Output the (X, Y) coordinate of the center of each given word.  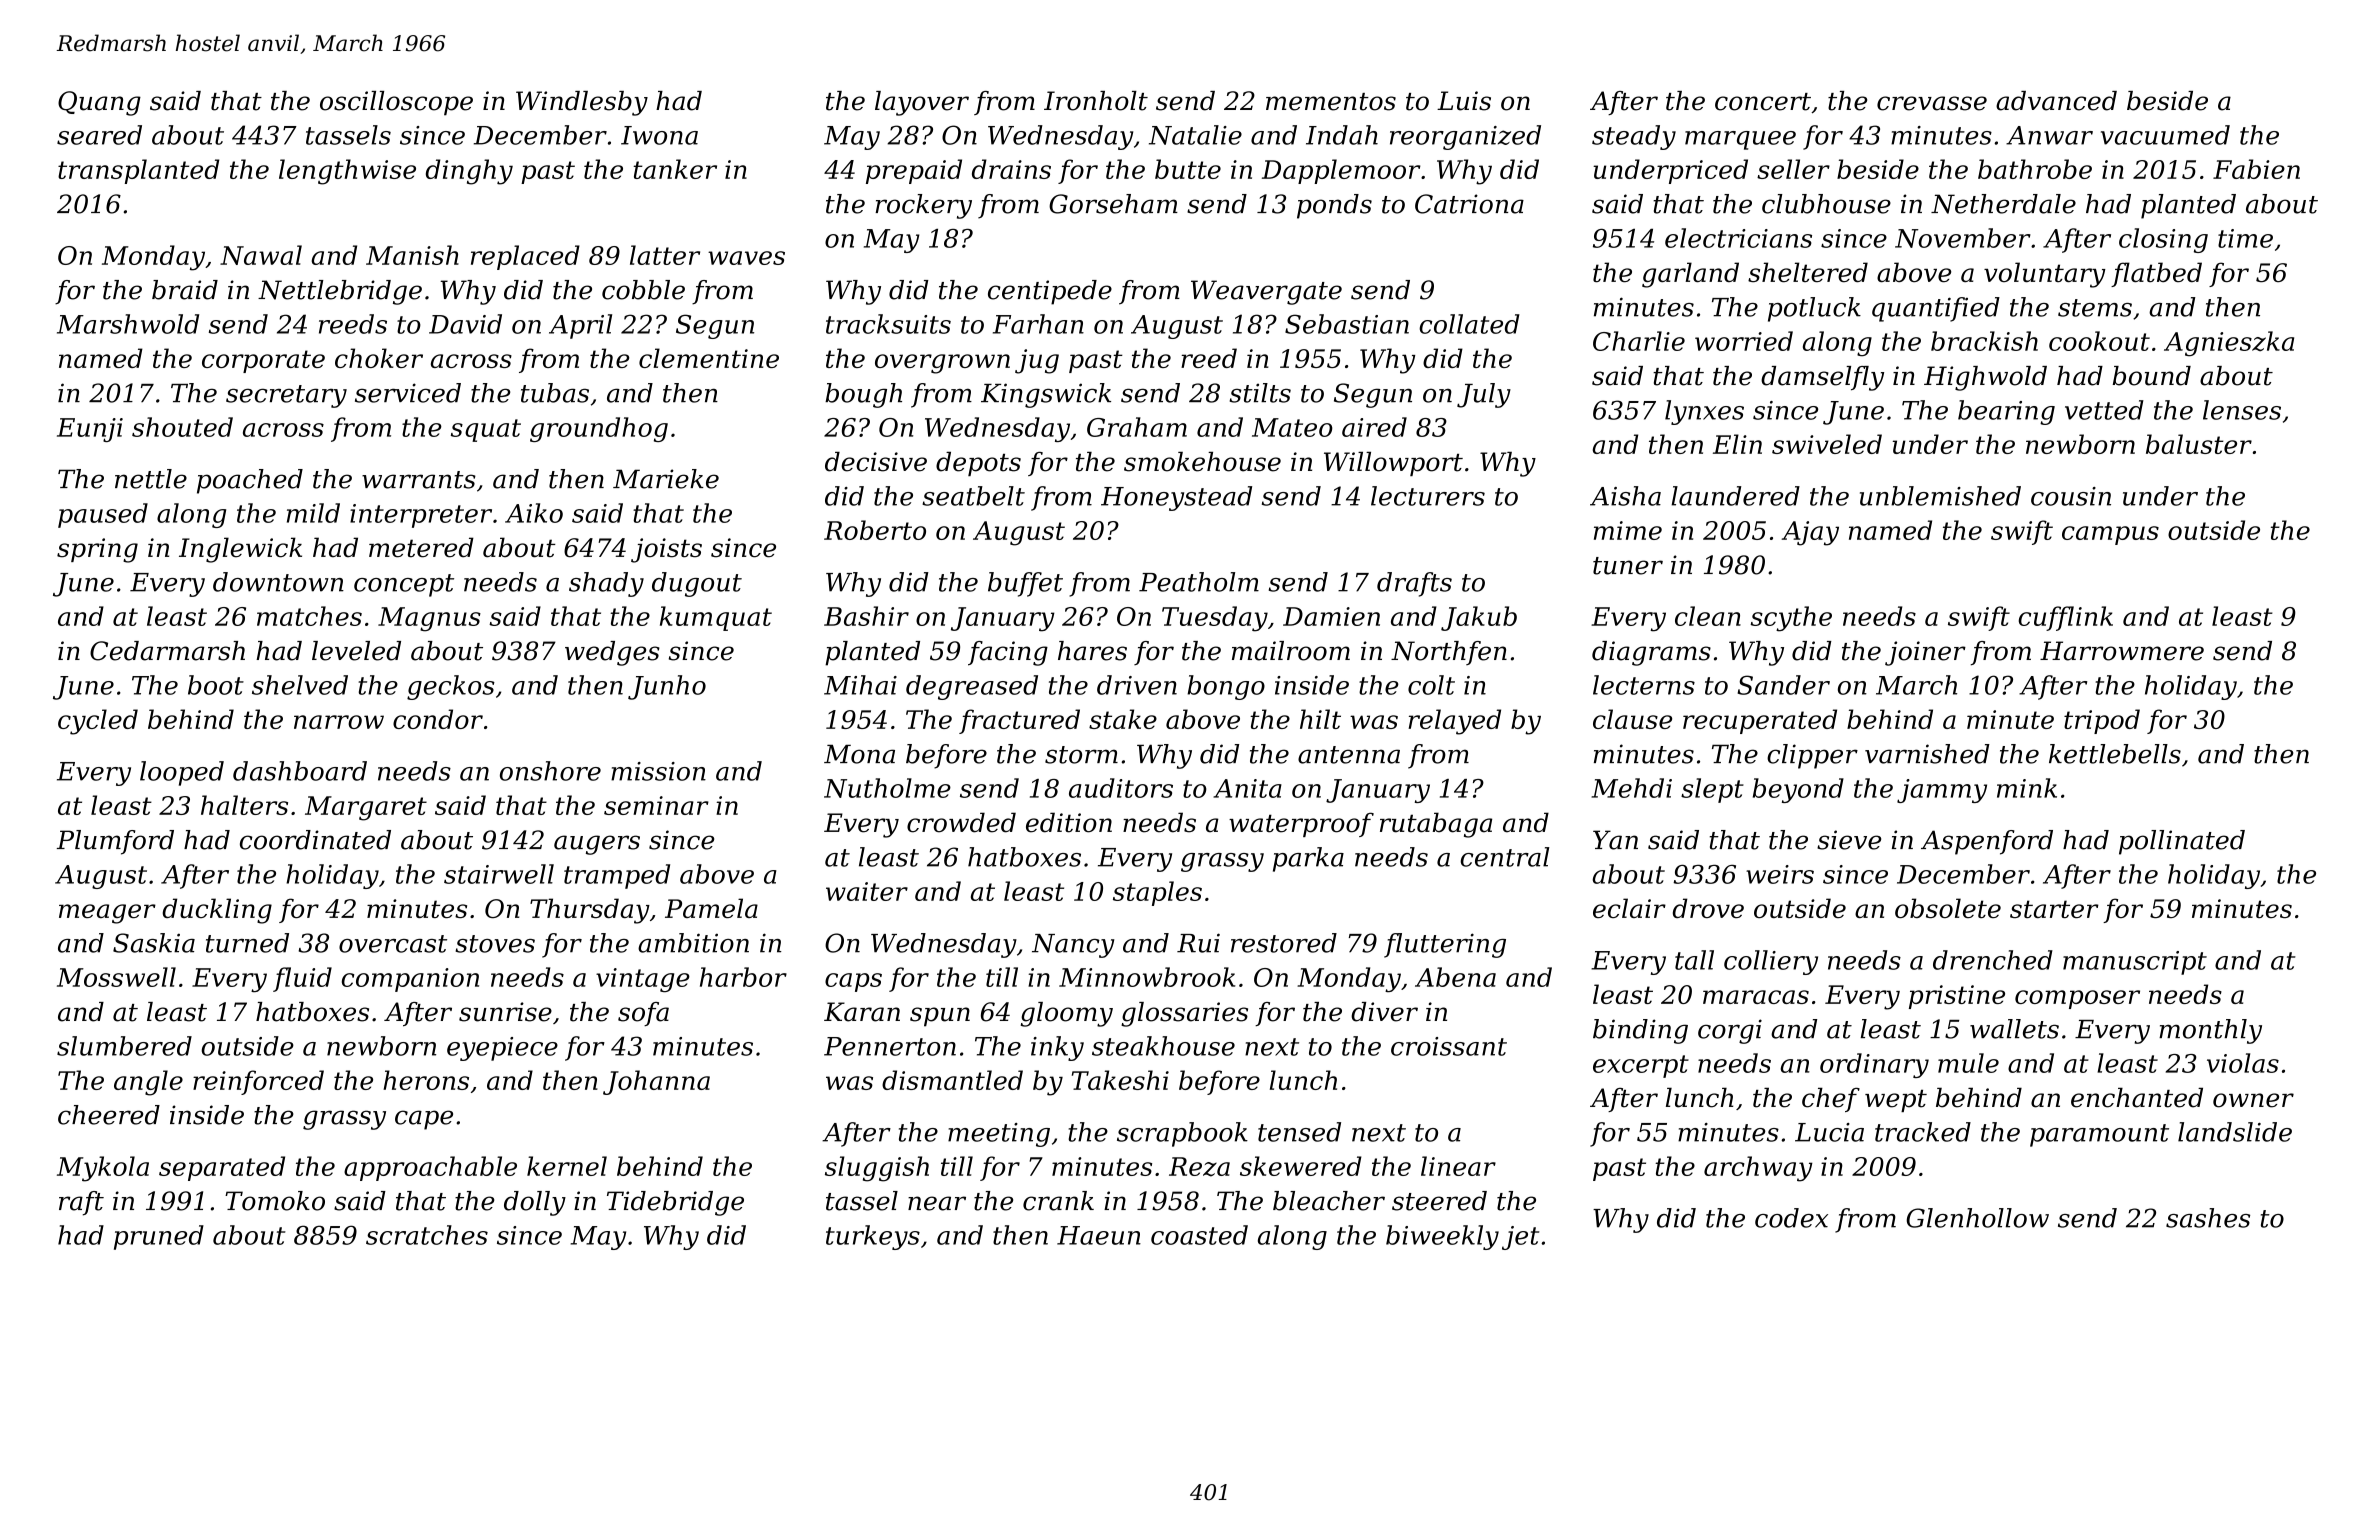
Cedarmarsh (167, 651)
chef (1831, 1100)
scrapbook (1182, 1134)
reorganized (1465, 137)
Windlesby (582, 103)
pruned (159, 1237)
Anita (1247, 788)
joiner (1925, 653)
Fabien (2256, 169)
